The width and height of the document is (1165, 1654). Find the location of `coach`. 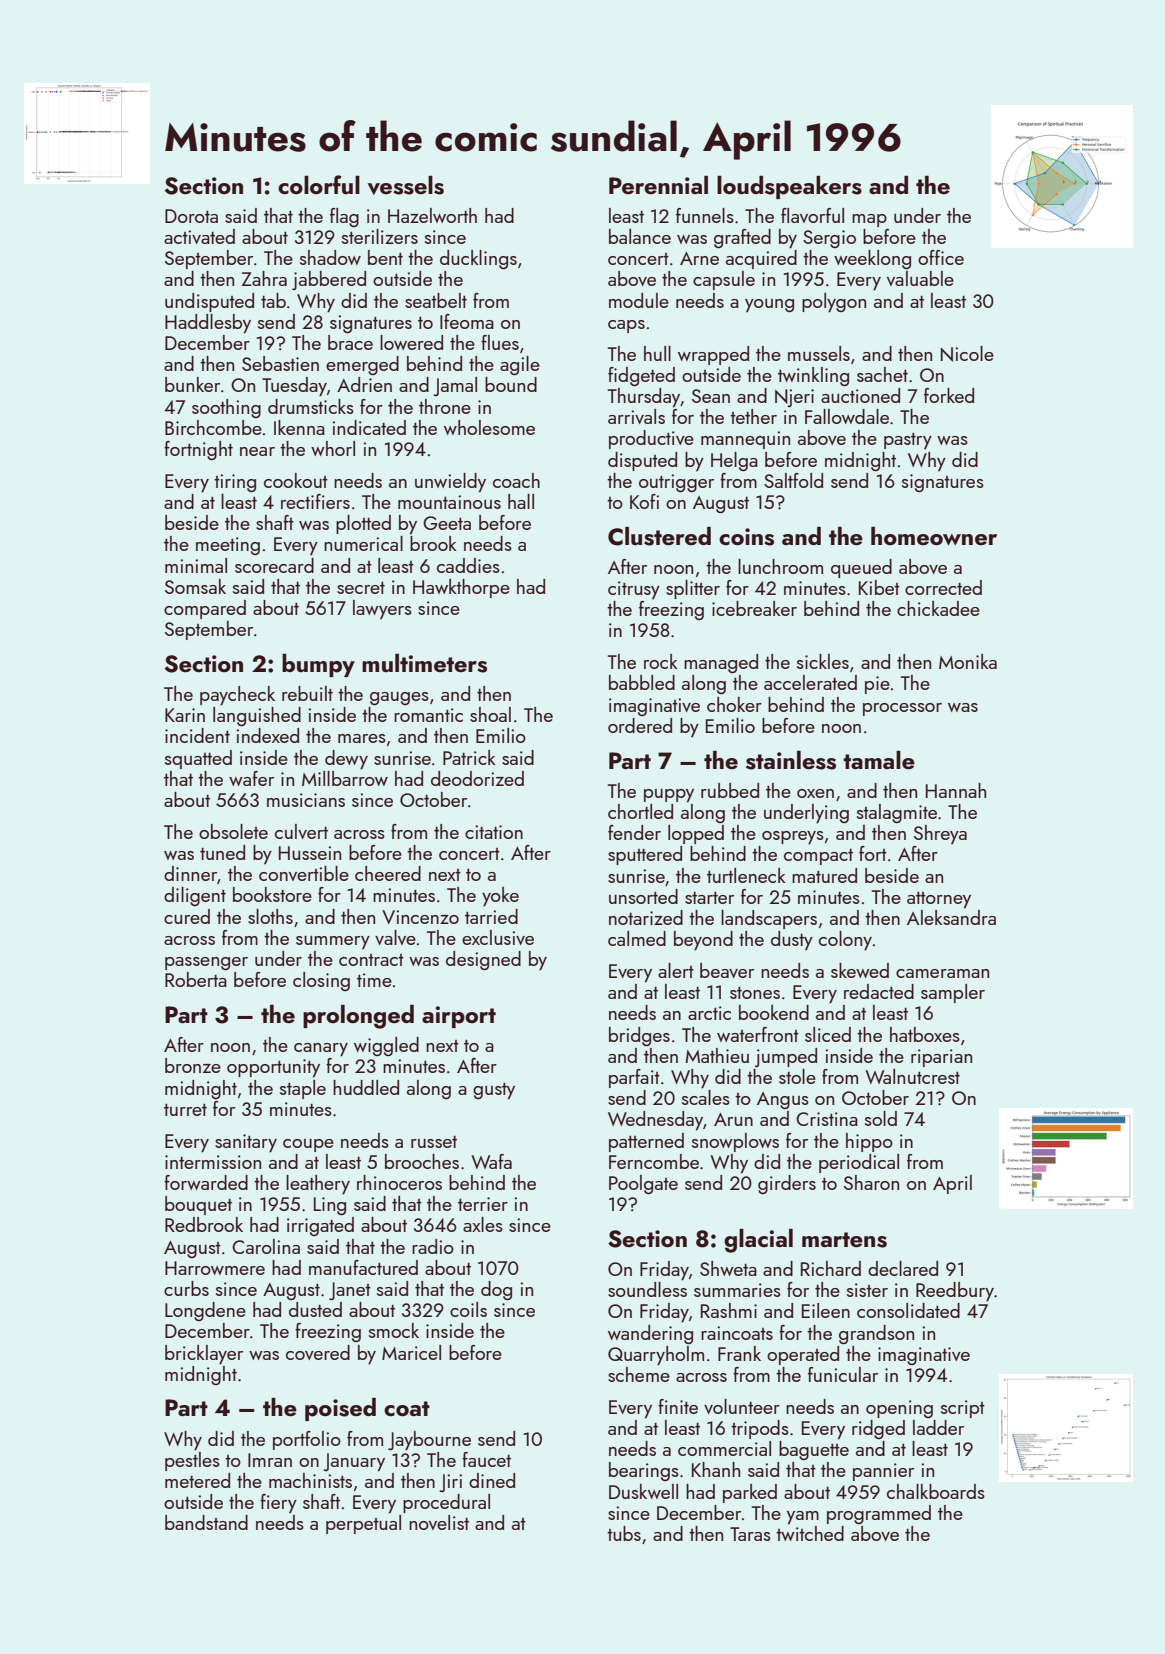

coach is located at coordinates (516, 480).
